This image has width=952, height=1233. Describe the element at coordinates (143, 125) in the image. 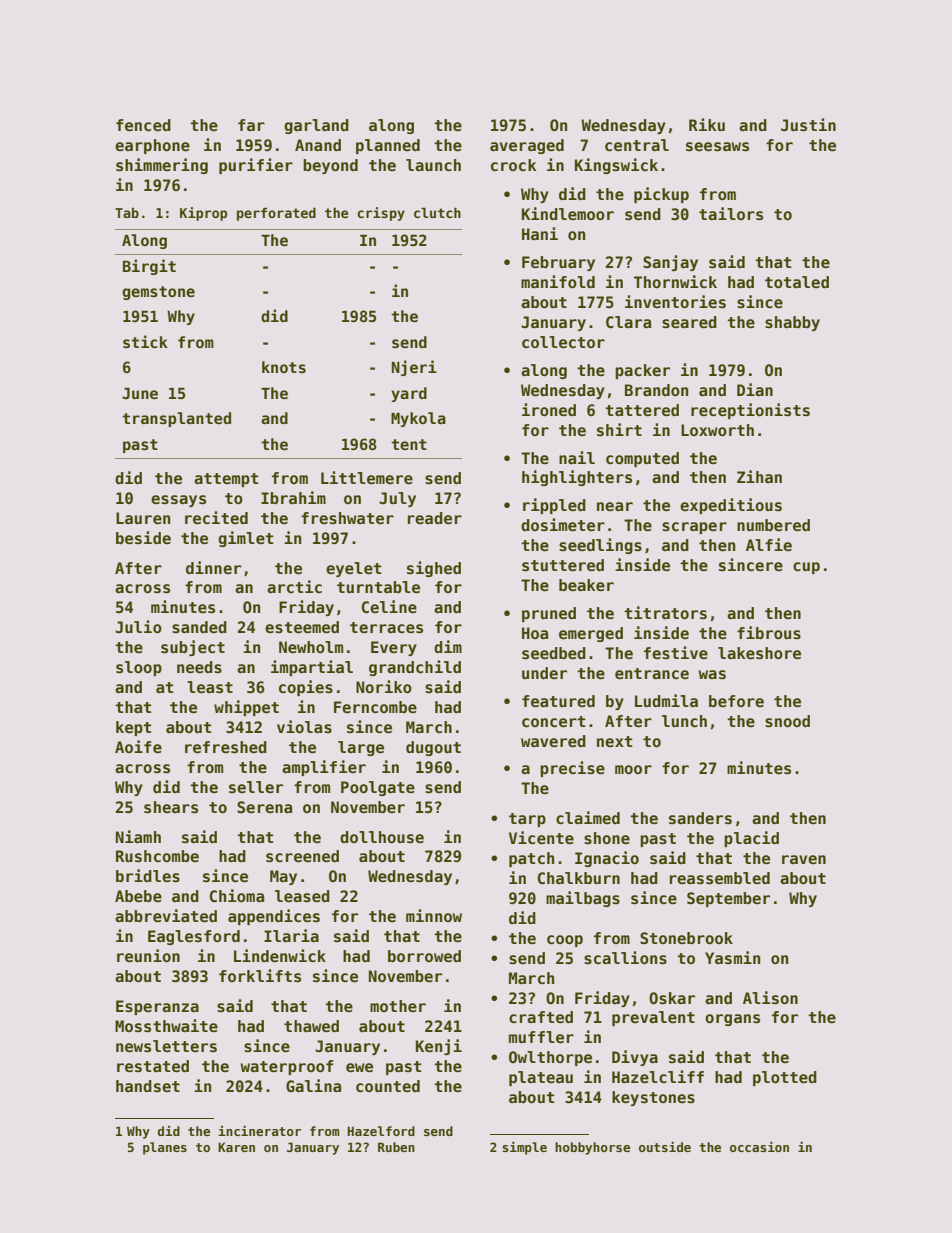

I see `fenced` at that location.
